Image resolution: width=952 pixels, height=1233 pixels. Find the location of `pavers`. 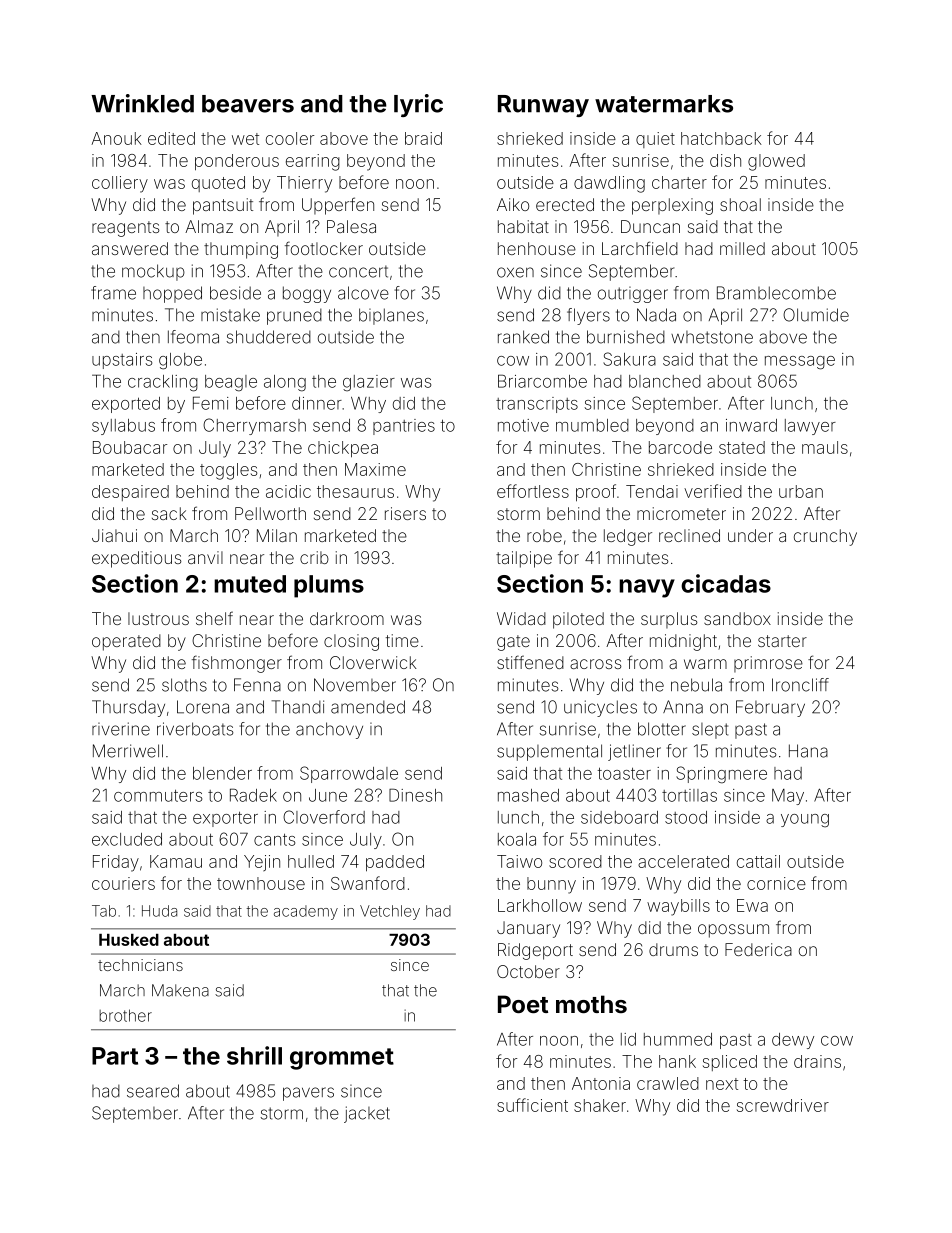

pavers is located at coordinates (308, 1094).
